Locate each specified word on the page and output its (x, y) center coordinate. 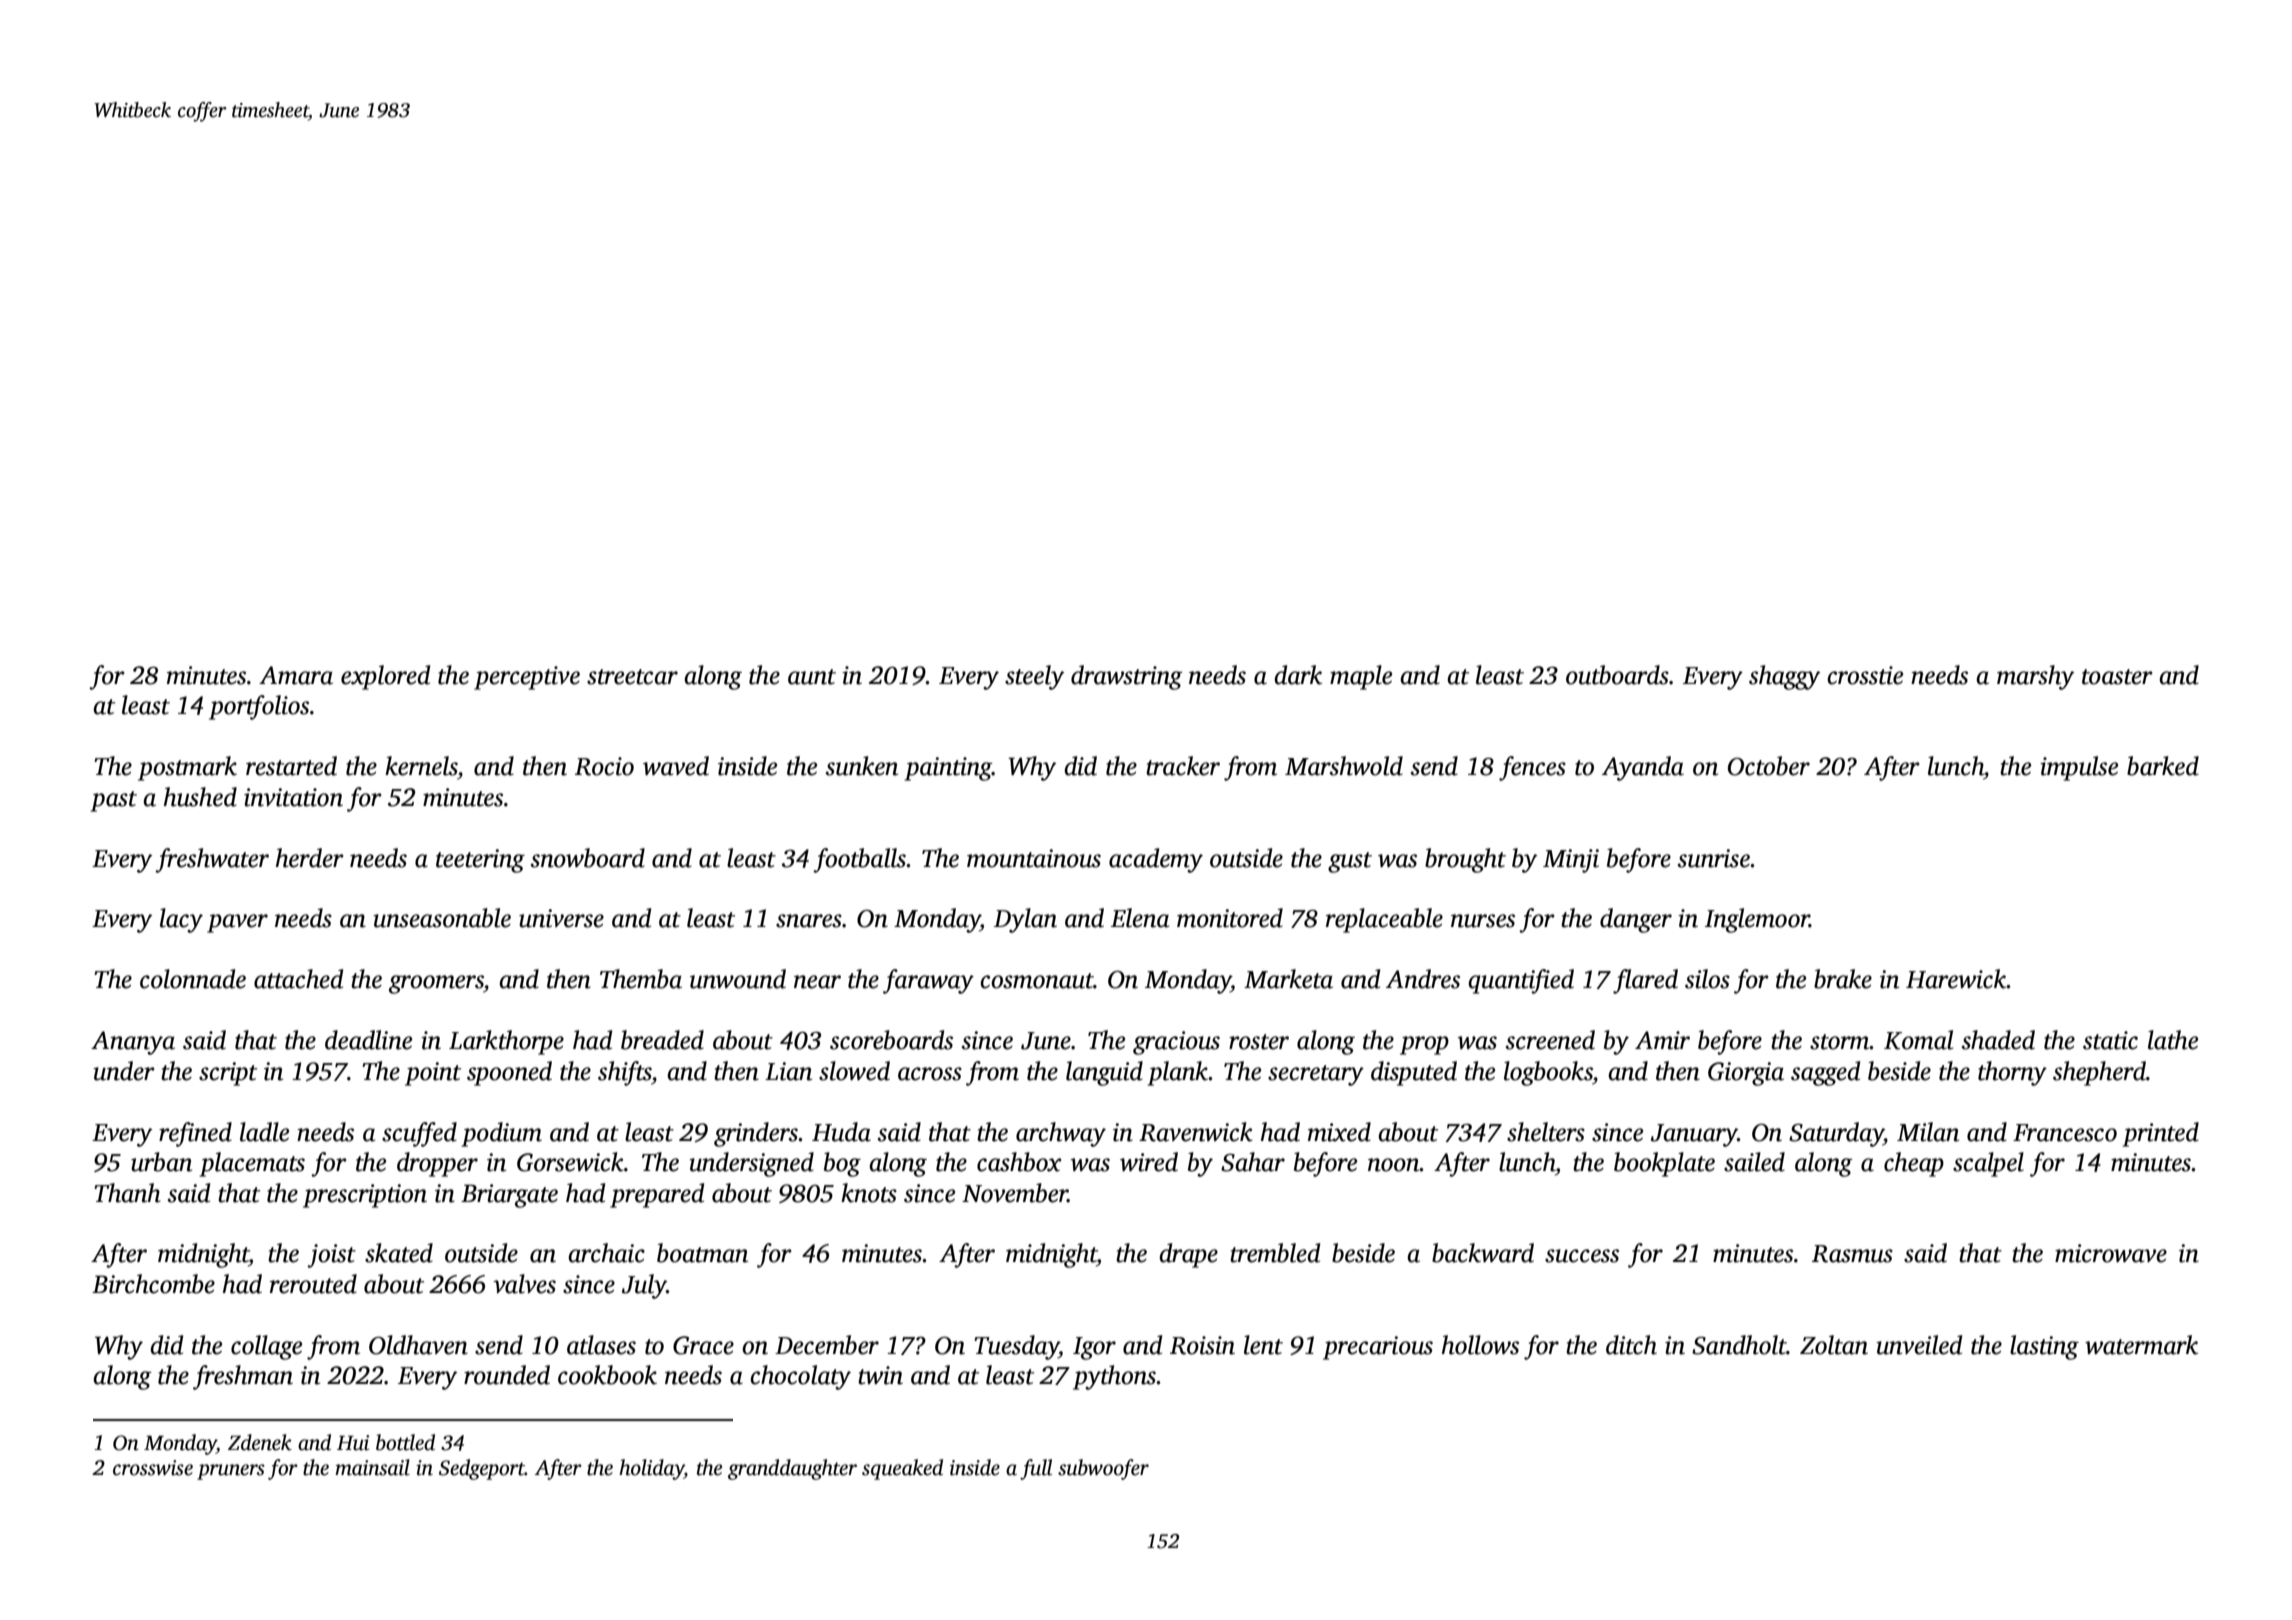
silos (1707, 979)
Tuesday (1016, 1347)
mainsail (372, 1467)
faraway (928, 981)
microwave (2111, 1253)
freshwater (212, 860)
